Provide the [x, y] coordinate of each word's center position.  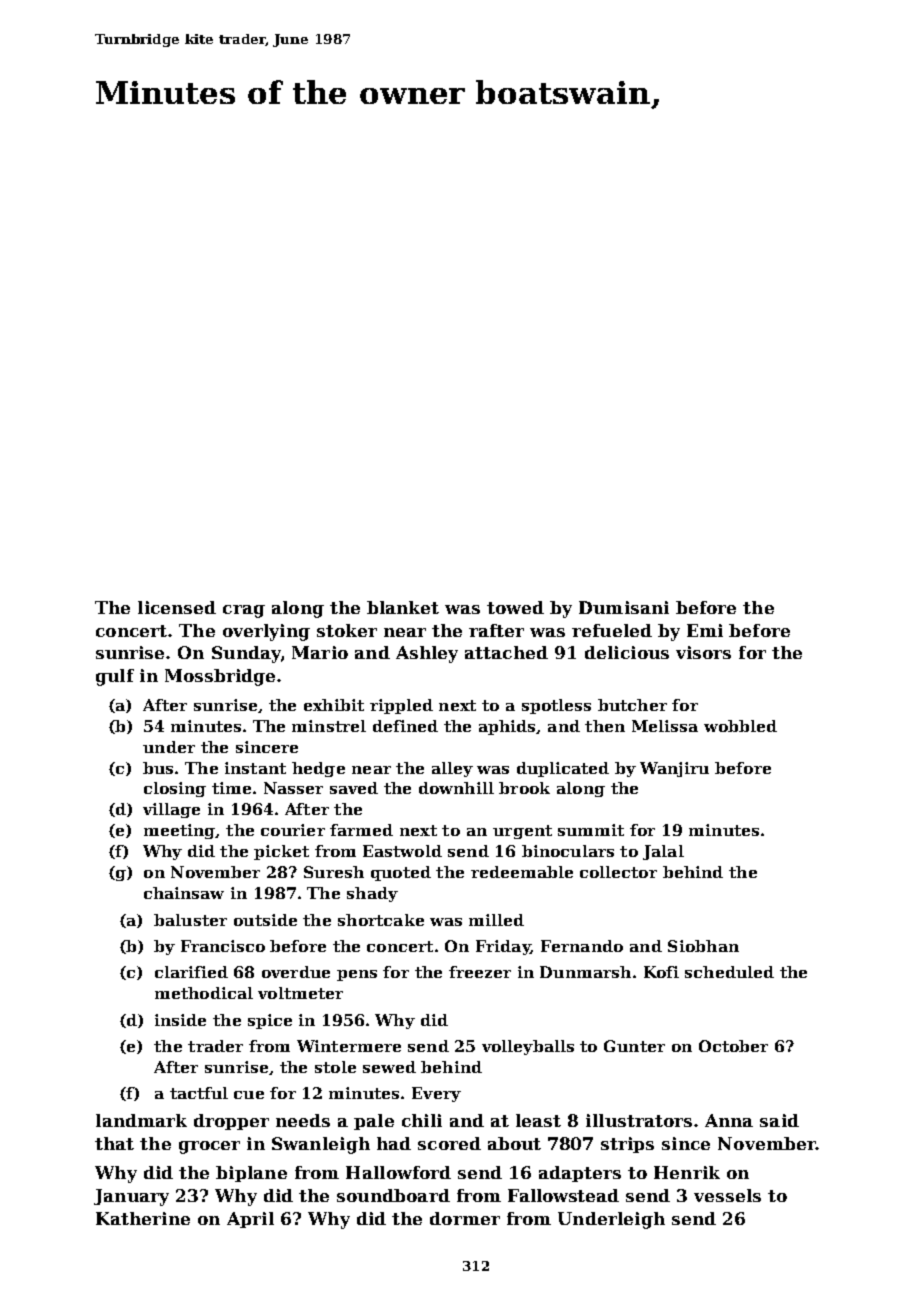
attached [506, 652]
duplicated [563, 769]
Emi [705, 630]
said [779, 1120]
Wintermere [349, 1046]
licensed [177, 607]
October [733, 1046]
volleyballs [528, 1047]
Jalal [663, 852]
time [231, 788]
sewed [389, 1067]
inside [180, 1020]
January [131, 1197]
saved [354, 788]
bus [158, 768]
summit [591, 830]
